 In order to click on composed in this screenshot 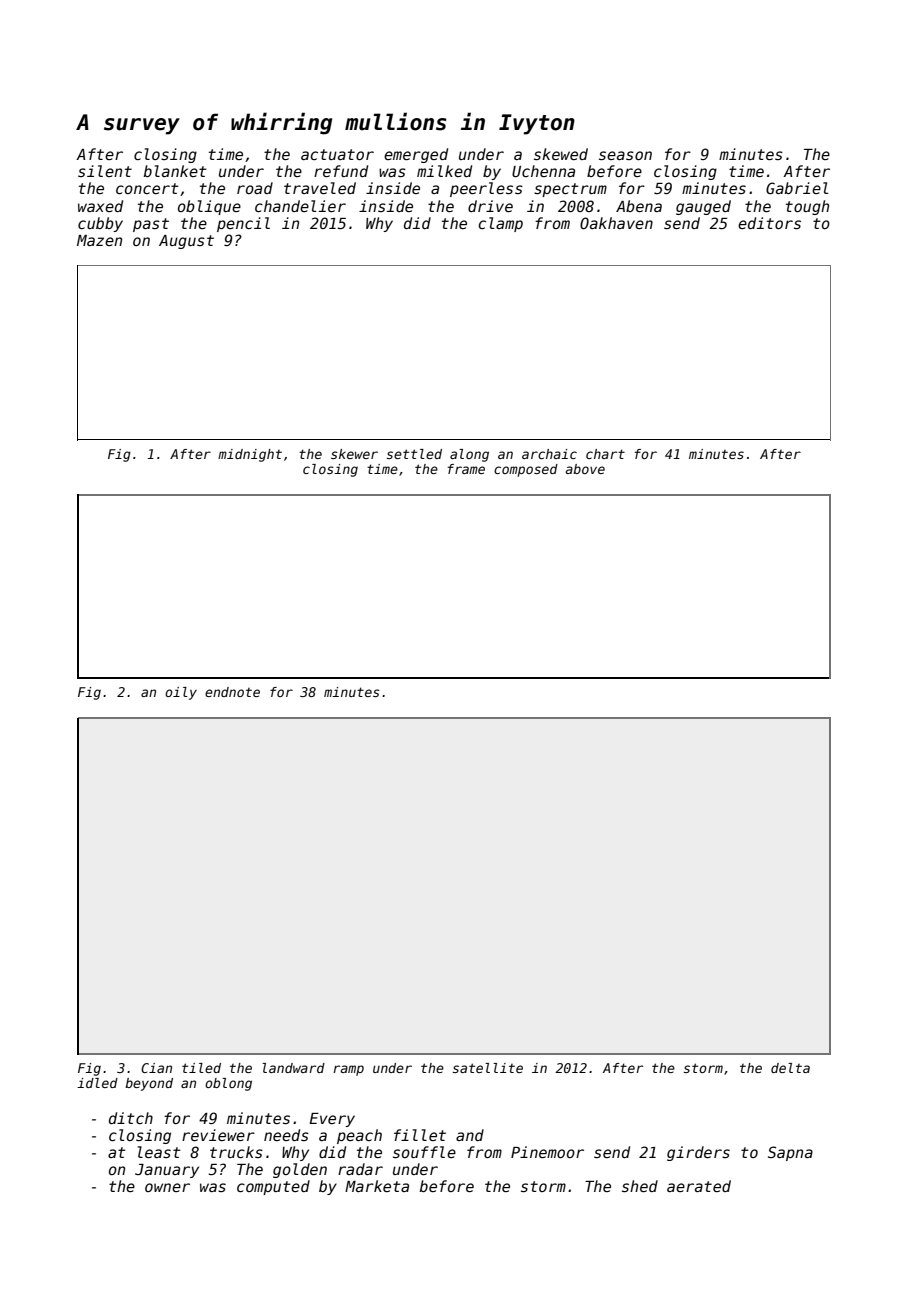, I will do `click(526, 470)`.
